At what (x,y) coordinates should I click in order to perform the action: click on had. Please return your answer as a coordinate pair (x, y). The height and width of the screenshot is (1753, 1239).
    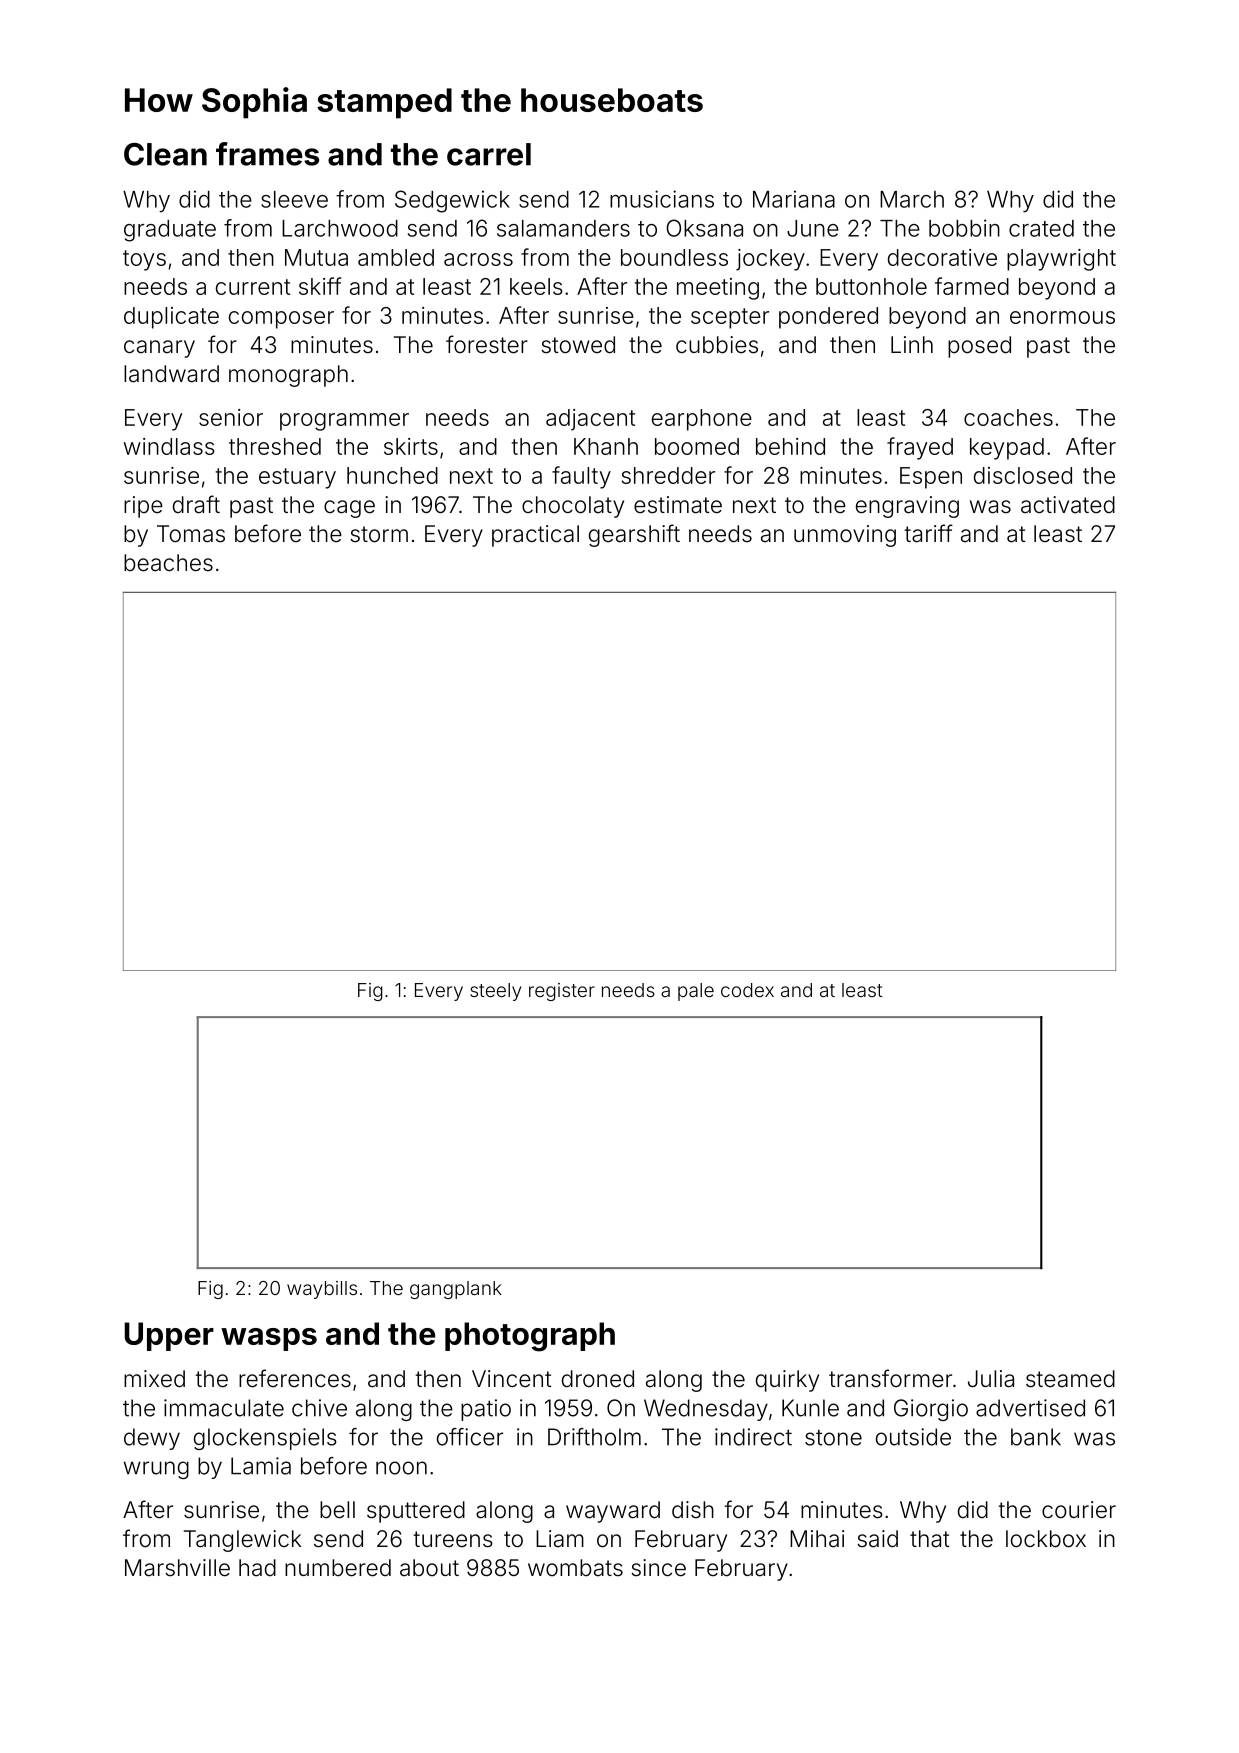
    Looking at the image, I should click on (257, 1568).
